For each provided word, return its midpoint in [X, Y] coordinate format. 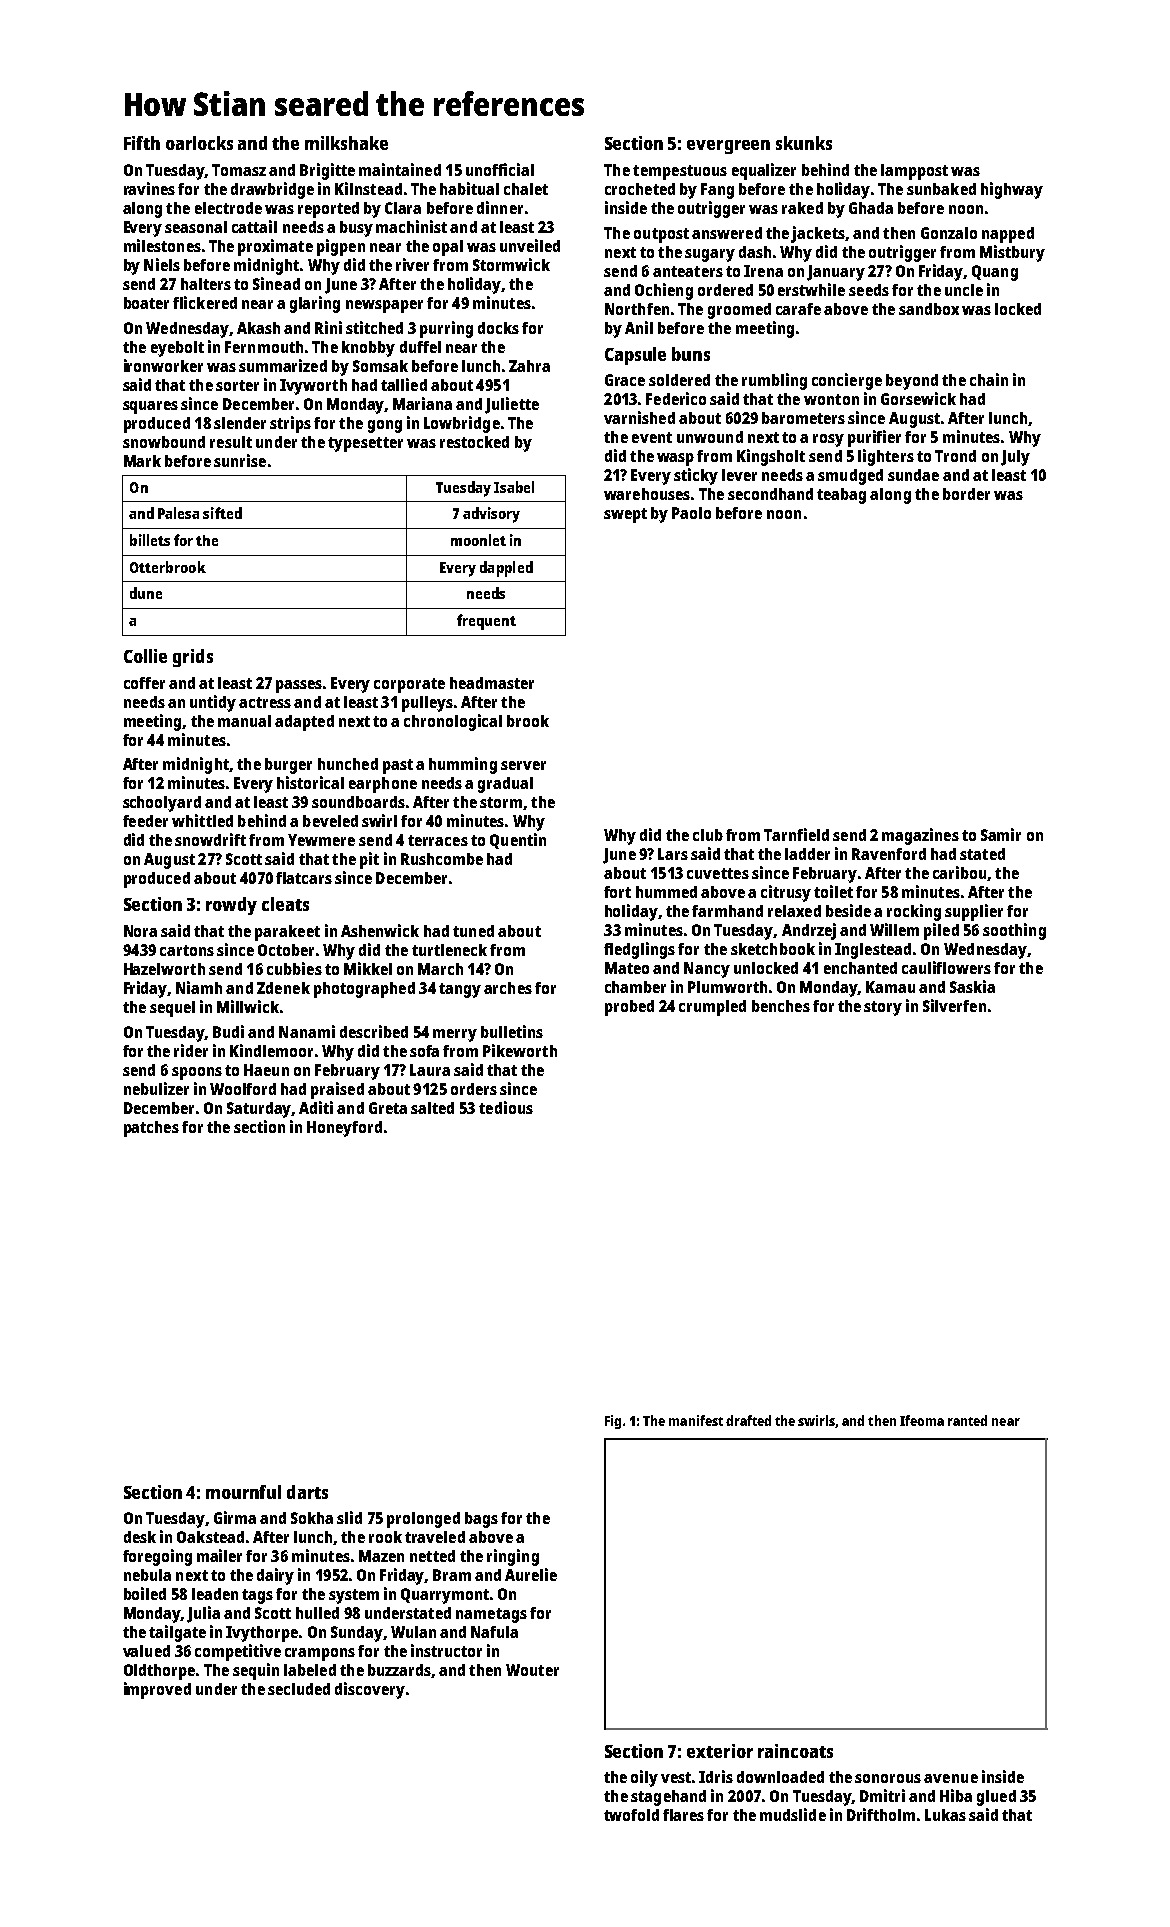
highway [1012, 190]
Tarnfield [796, 834]
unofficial [500, 169]
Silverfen [954, 1005]
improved [157, 1690]
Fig [613, 1422]
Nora [140, 931]
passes [299, 686]
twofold [631, 1815]
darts [307, 1492]
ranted [967, 1420]
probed [629, 1008]
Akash [258, 328]
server [523, 765]
